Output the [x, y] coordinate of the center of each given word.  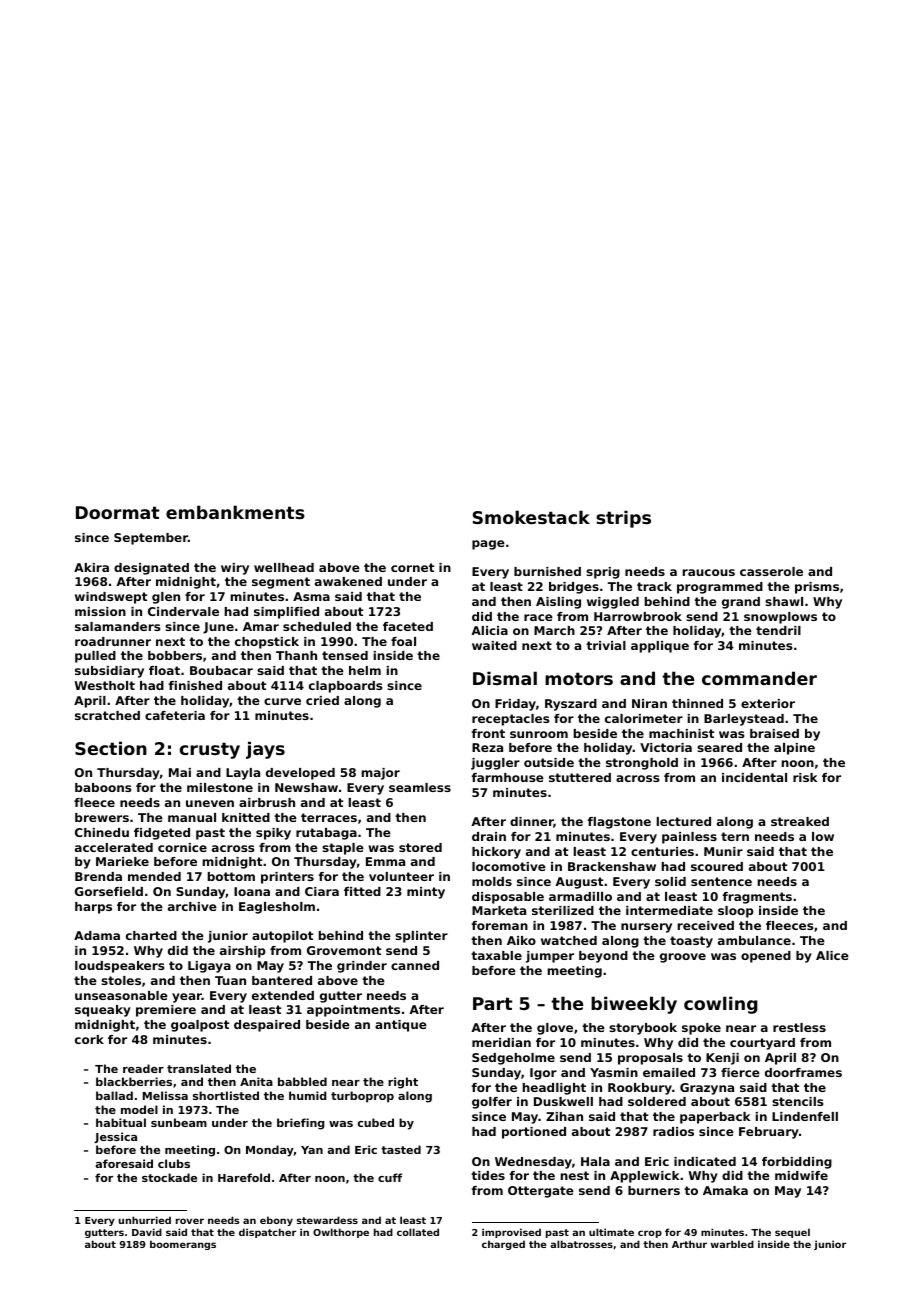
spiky [273, 834]
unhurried [144, 1220]
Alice [832, 955]
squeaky [103, 1011]
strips [623, 519]
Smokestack [531, 517]
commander [759, 678]
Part [492, 1003]
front [488, 733]
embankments [235, 512]
